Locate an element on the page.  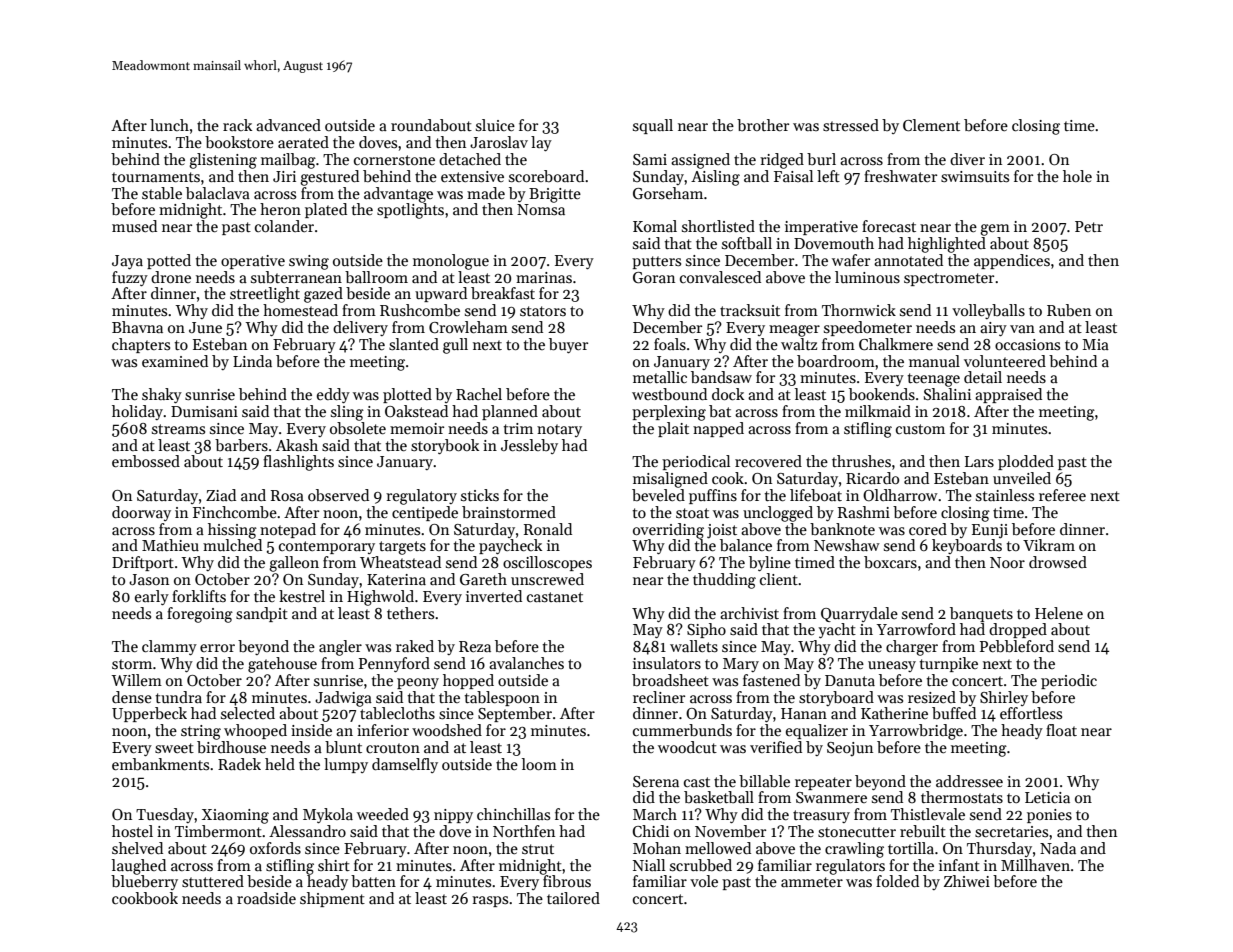
shortlisted is located at coordinates (718, 226).
